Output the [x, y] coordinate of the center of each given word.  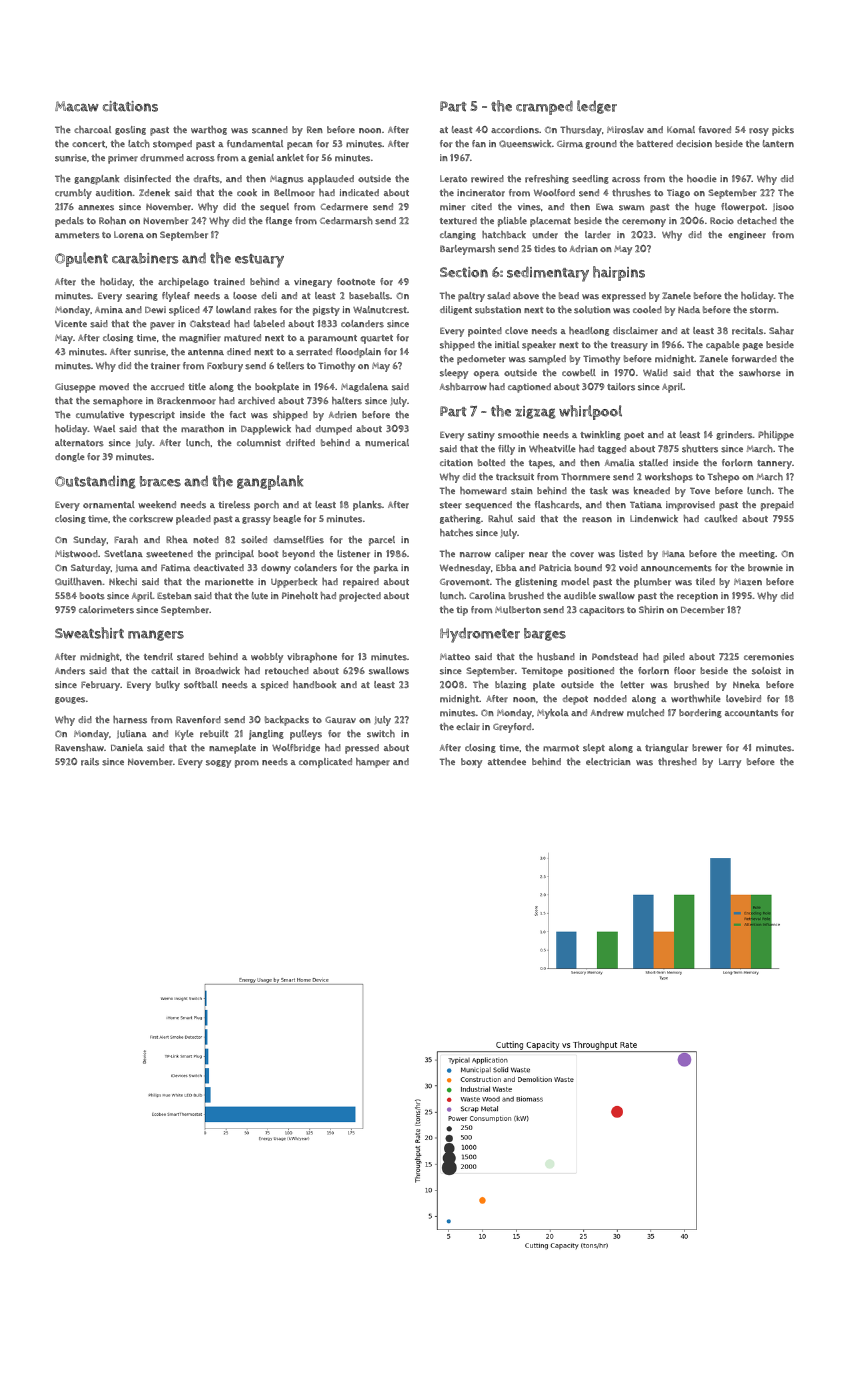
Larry [730, 763]
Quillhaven [78, 582]
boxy [471, 763]
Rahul [500, 519]
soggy [218, 764]
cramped [544, 107]
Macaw [77, 106]
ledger [597, 107]
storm [763, 310]
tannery [774, 464]
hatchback [504, 235]
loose [245, 296]
